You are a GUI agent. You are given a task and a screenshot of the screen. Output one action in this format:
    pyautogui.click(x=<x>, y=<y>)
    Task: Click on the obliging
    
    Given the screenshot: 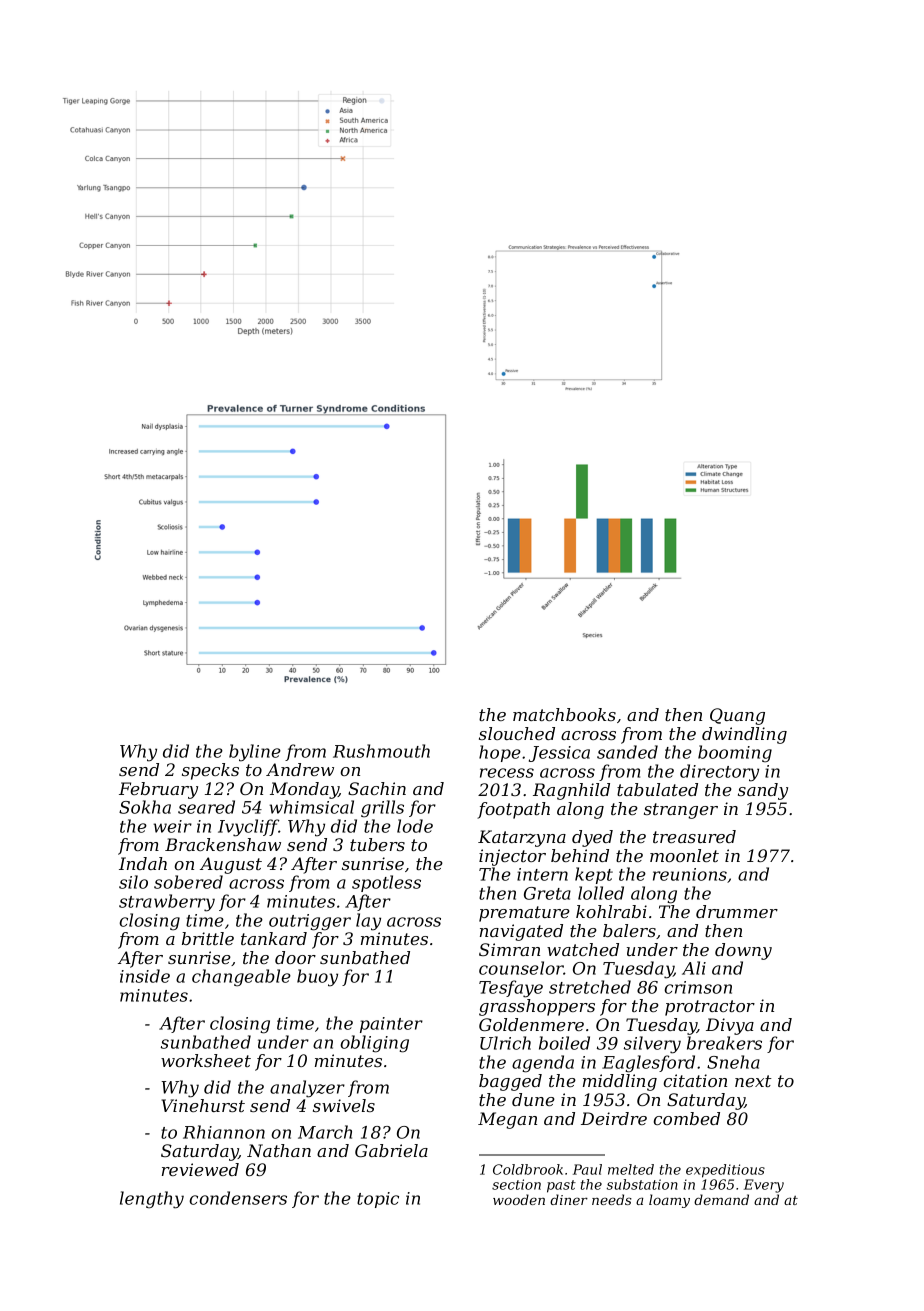 What is the action you would take?
    pyautogui.click(x=374, y=1044)
